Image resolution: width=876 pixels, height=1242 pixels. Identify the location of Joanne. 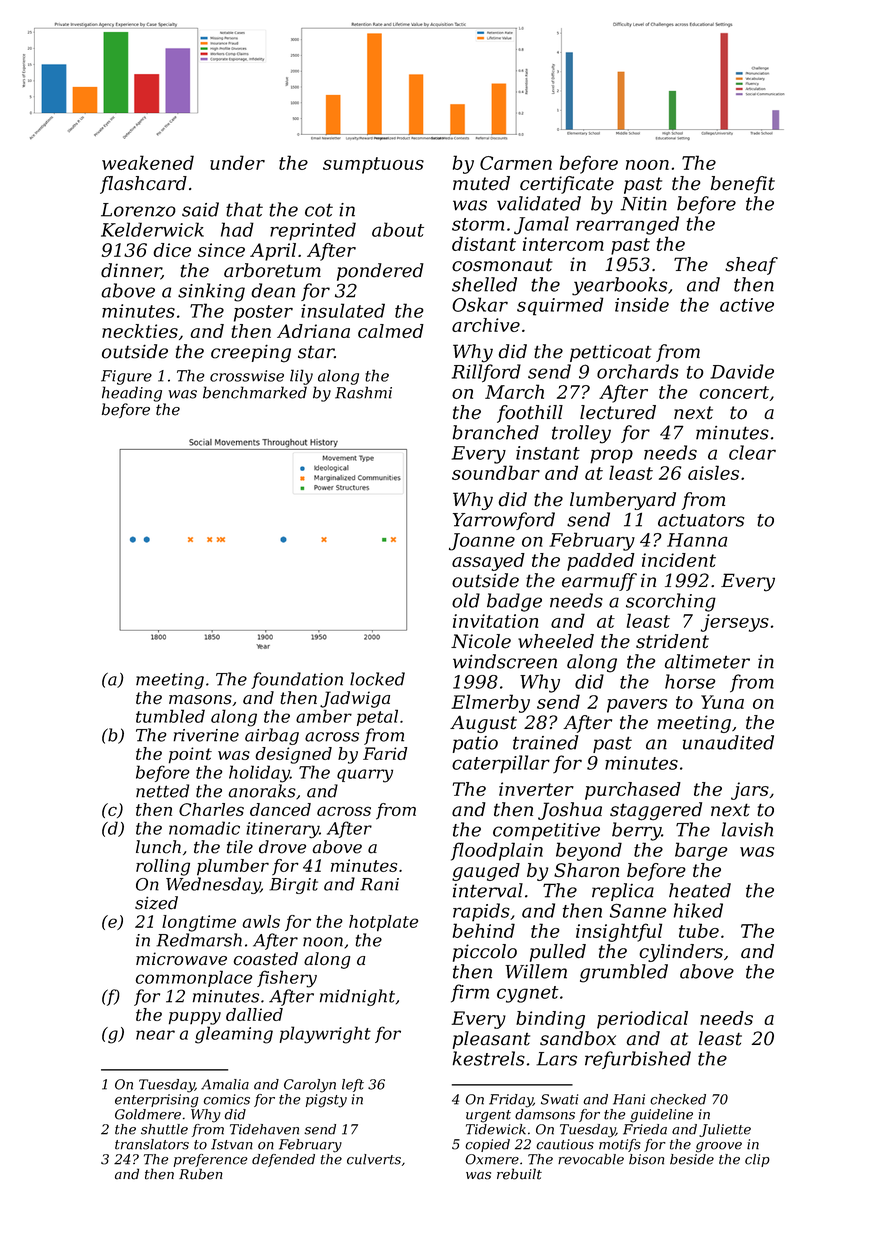
(482, 542).
